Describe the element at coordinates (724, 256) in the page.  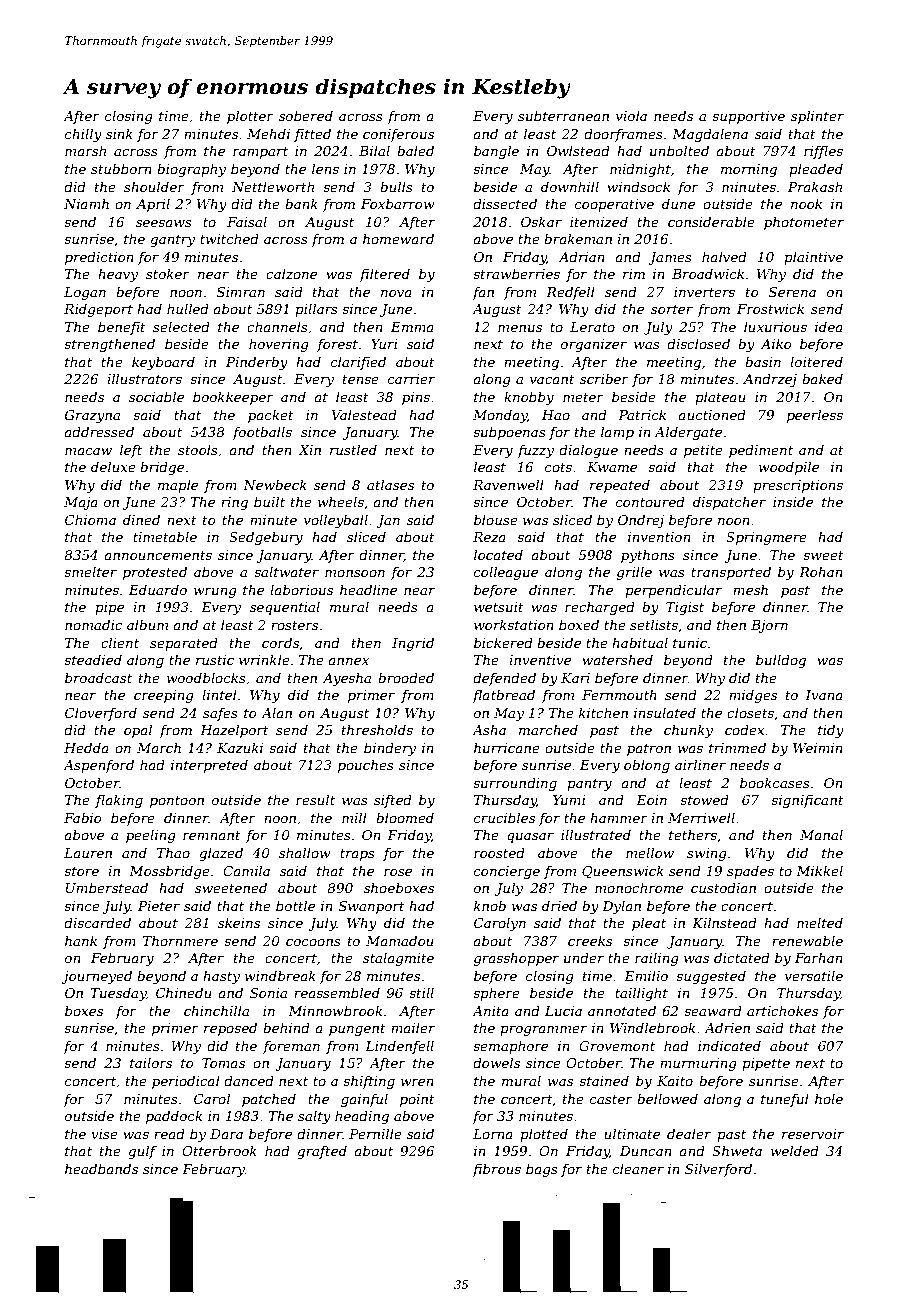
I see `halved` at that location.
